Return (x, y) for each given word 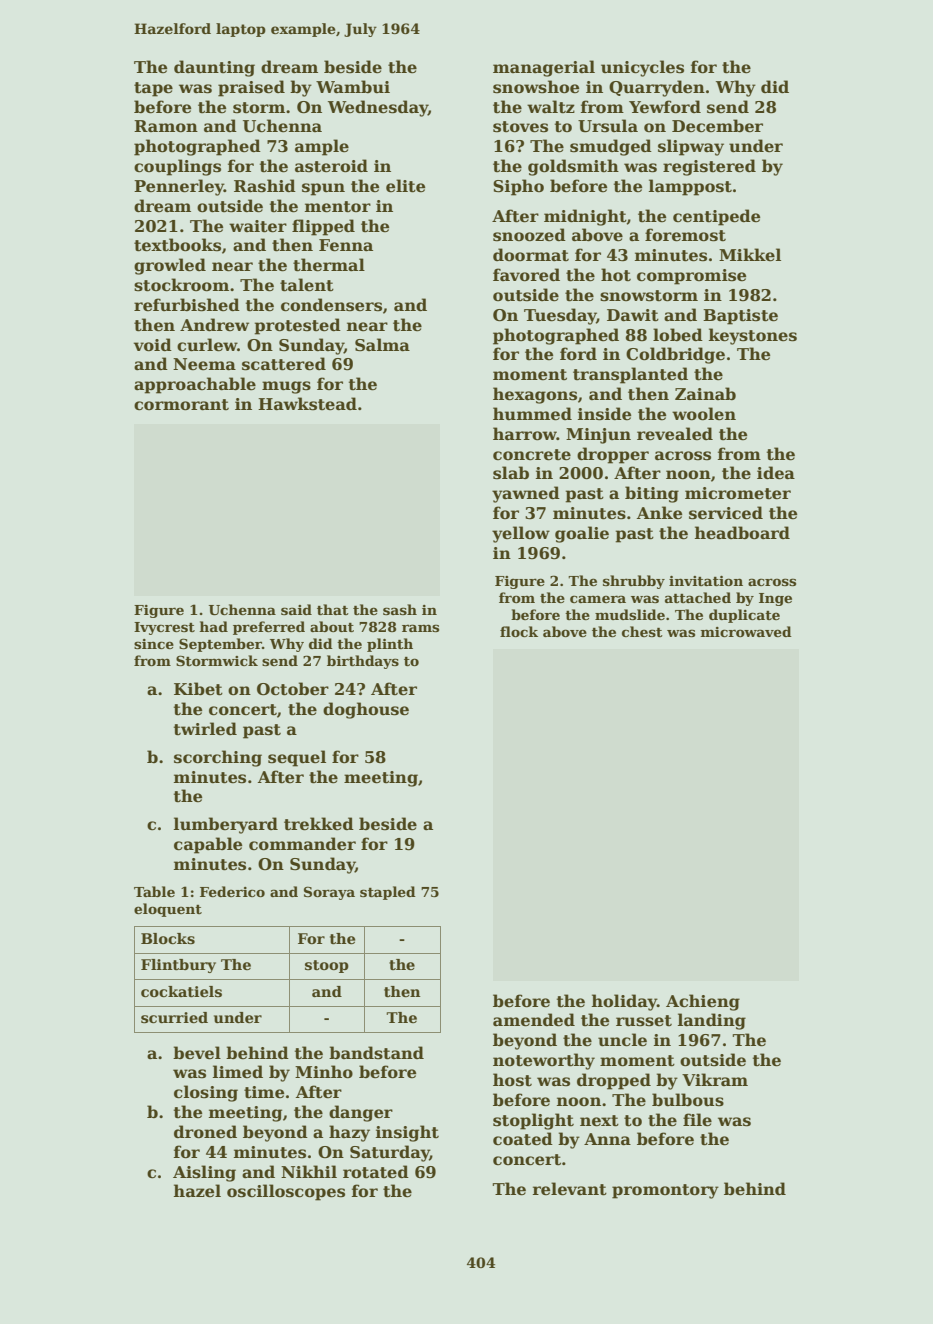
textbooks (177, 245)
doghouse (366, 710)
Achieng (703, 1002)
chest (642, 631)
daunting (214, 68)
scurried (174, 1018)
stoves (520, 127)
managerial (544, 68)
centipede (716, 217)
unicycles (642, 68)
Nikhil (309, 1171)
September (220, 645)
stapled (388, 893)
